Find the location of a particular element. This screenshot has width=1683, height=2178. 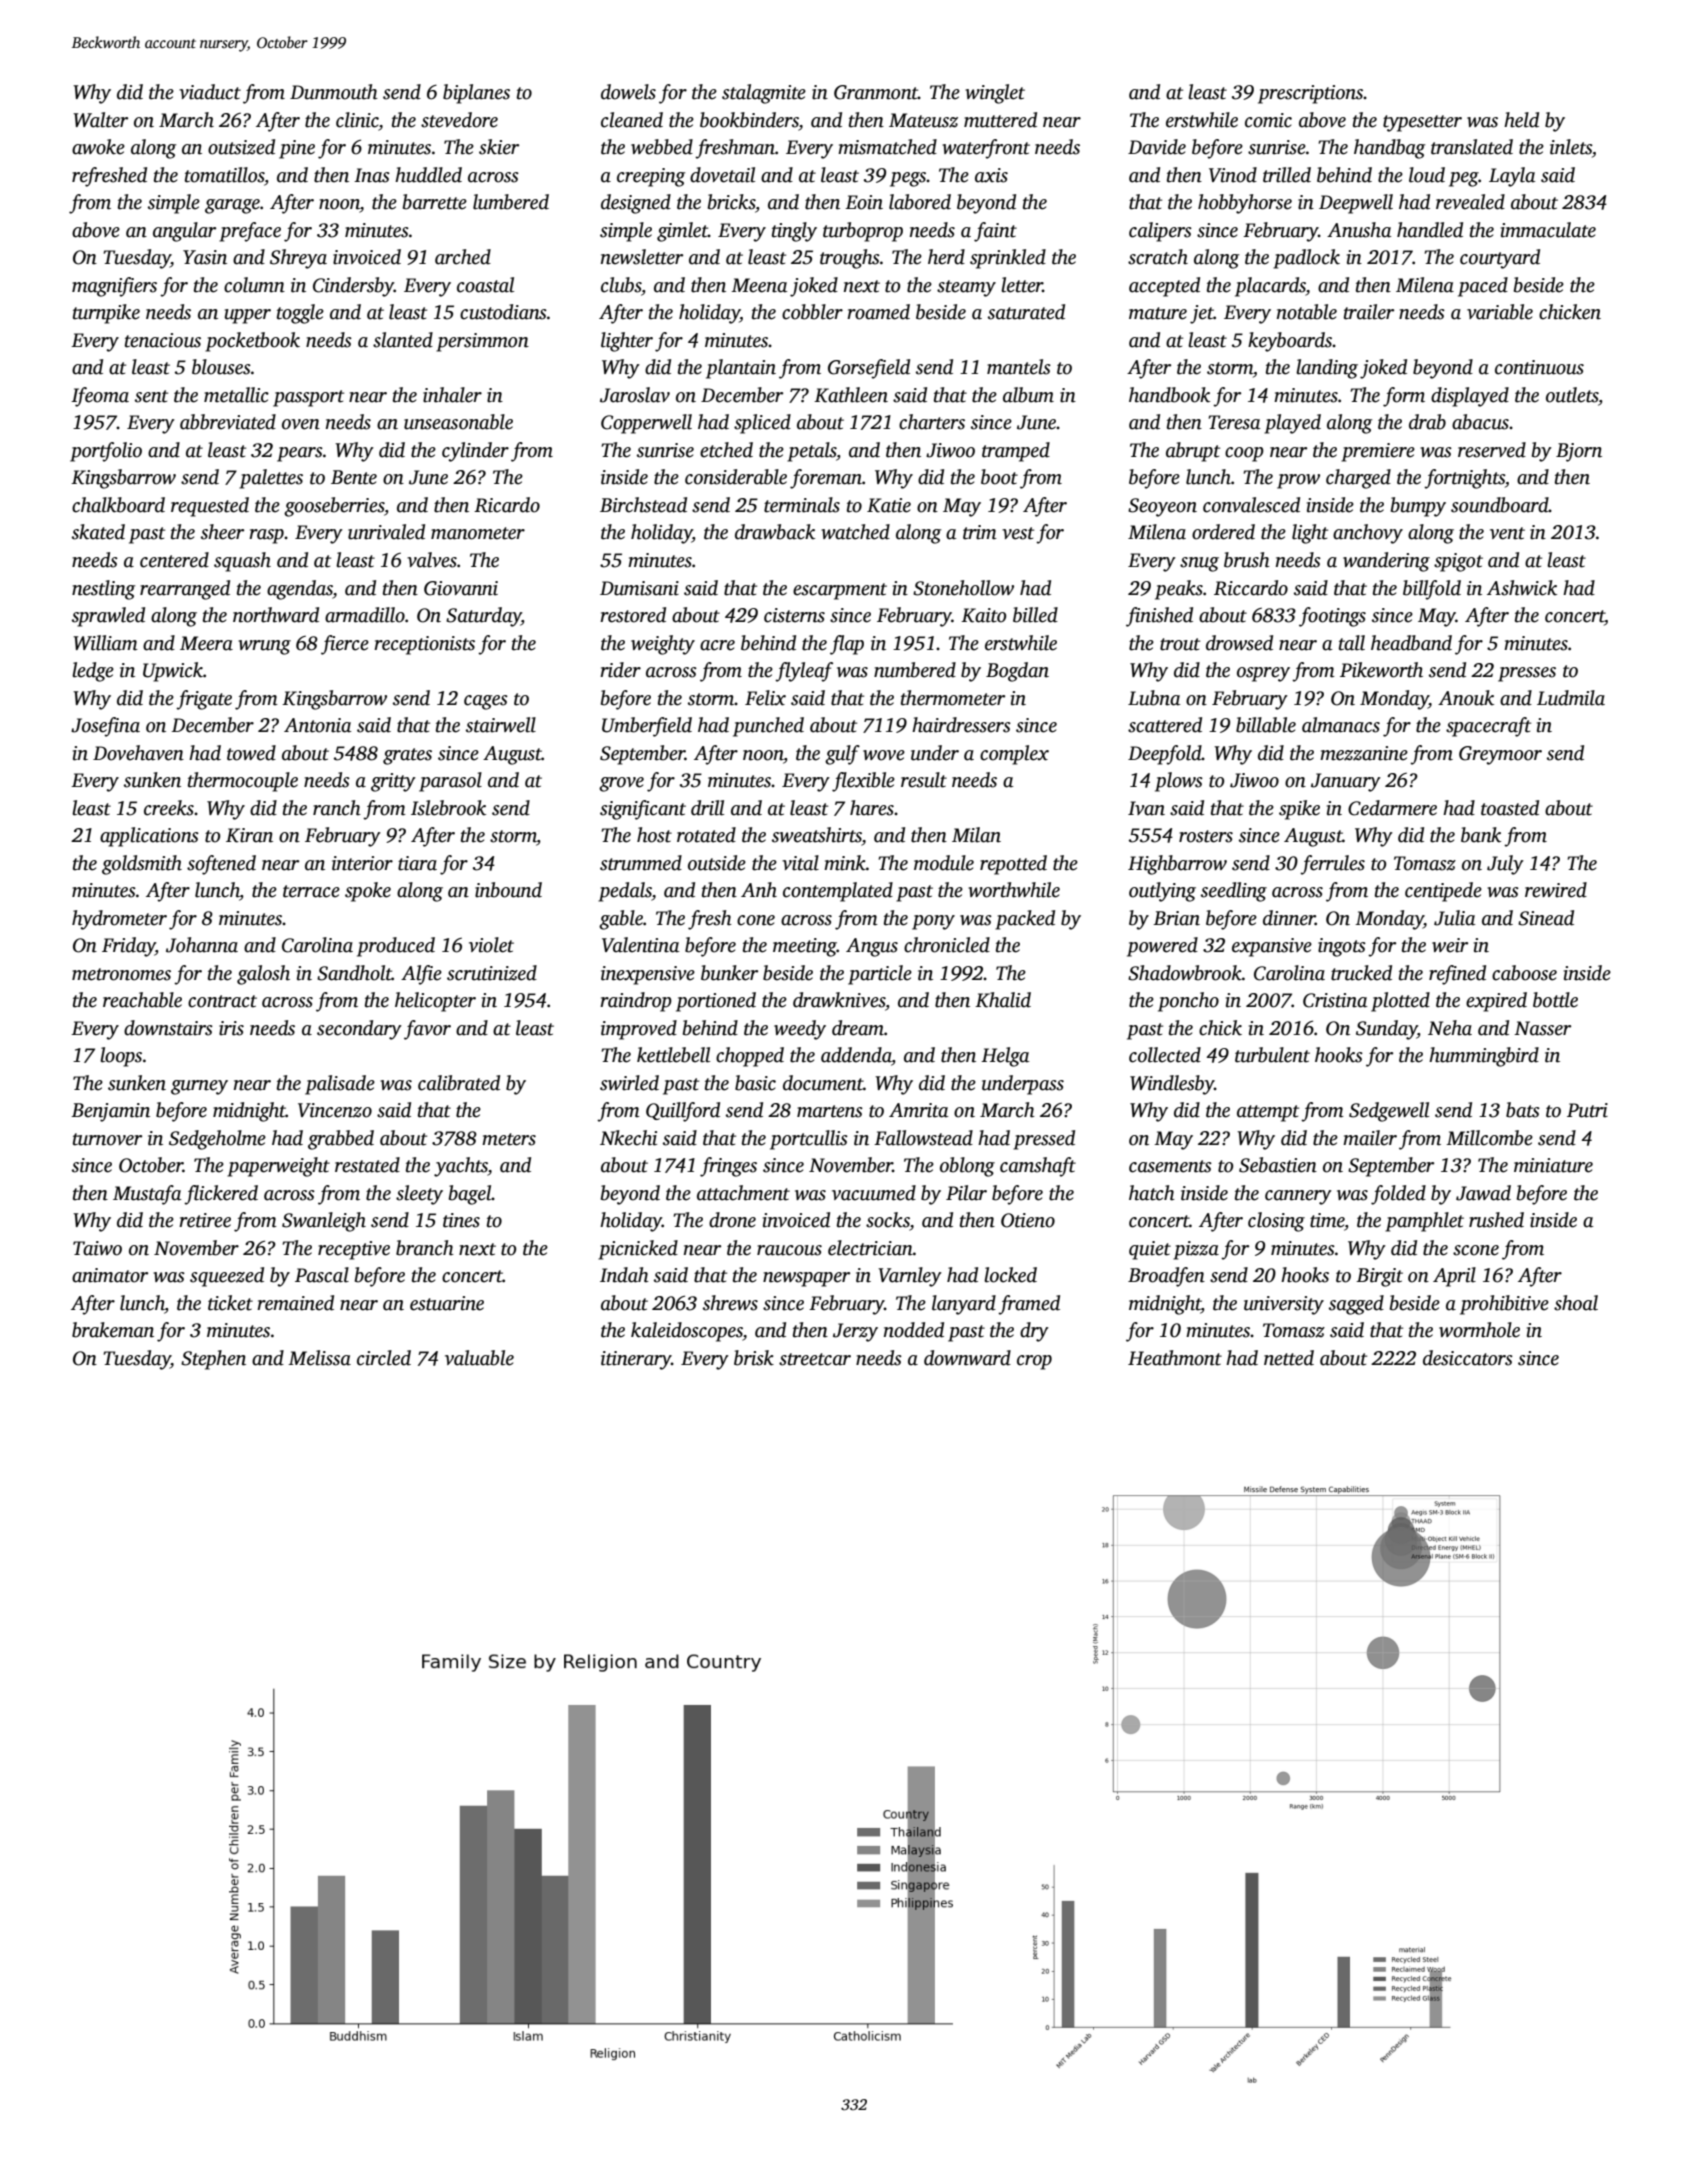

bumpy is located at coordinates (1418, 507).
